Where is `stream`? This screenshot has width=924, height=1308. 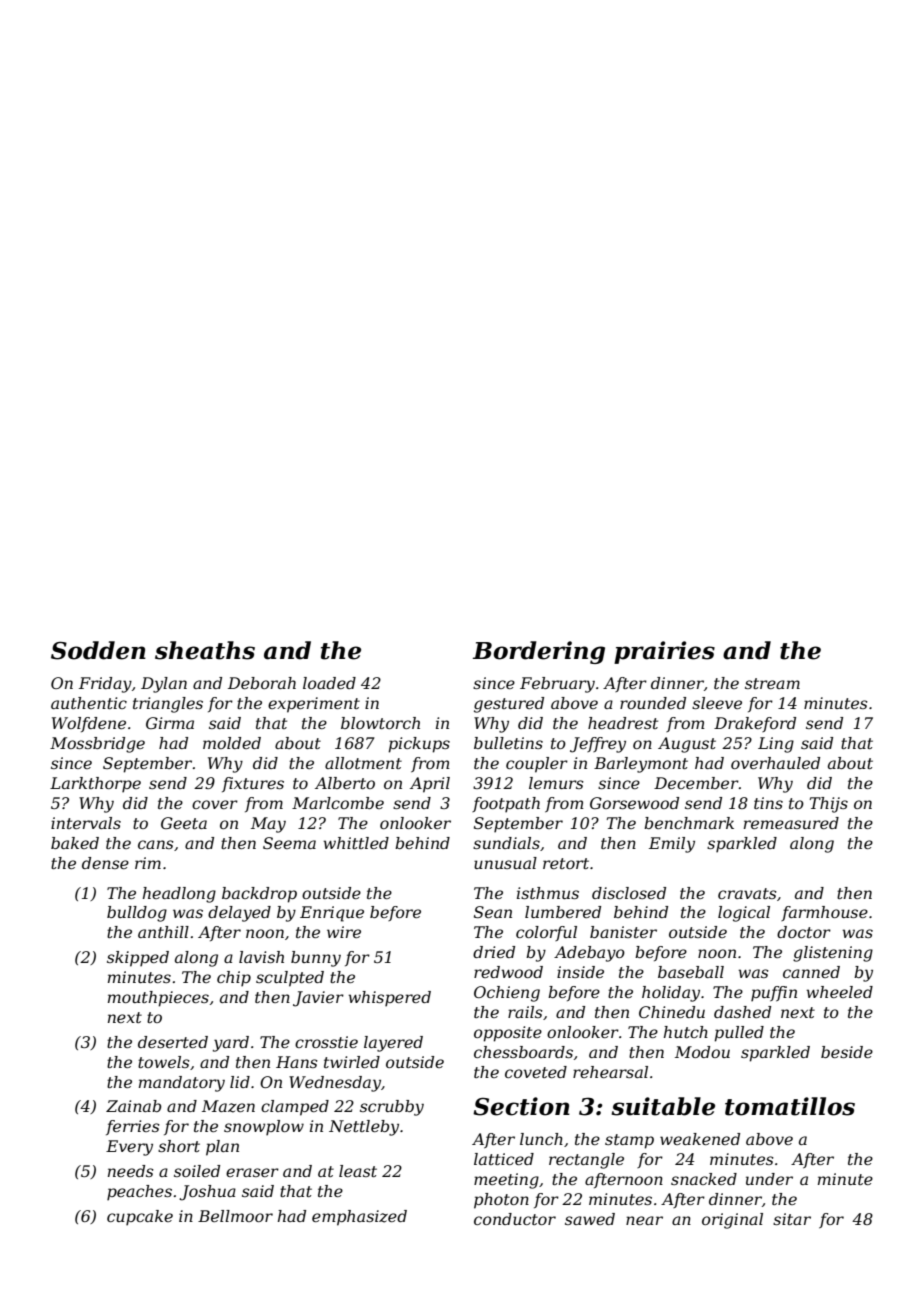 stream is located at coordinates (772, 683).
